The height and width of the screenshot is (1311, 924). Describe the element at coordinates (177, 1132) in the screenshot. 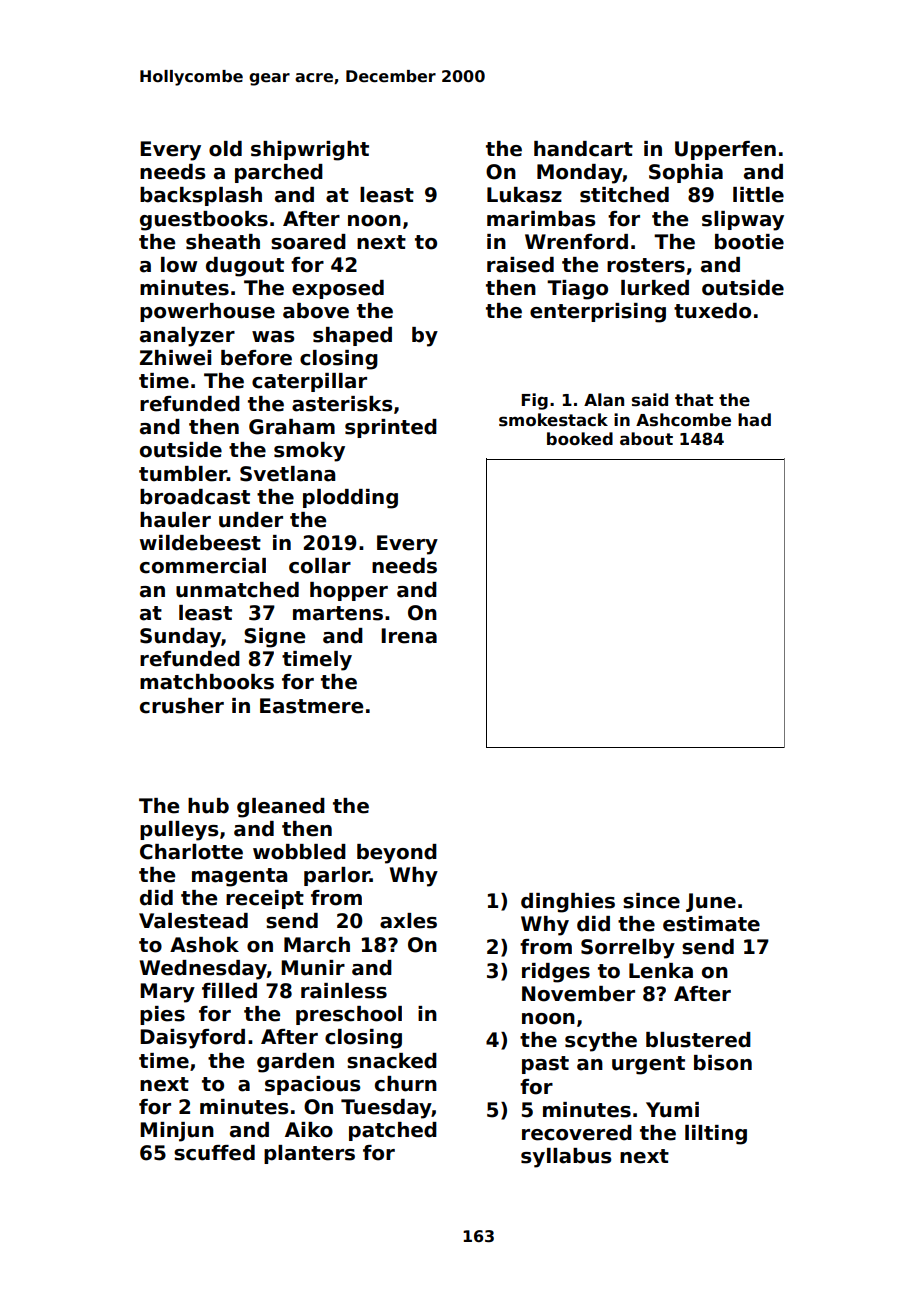

I see `Minjun` at that location.
